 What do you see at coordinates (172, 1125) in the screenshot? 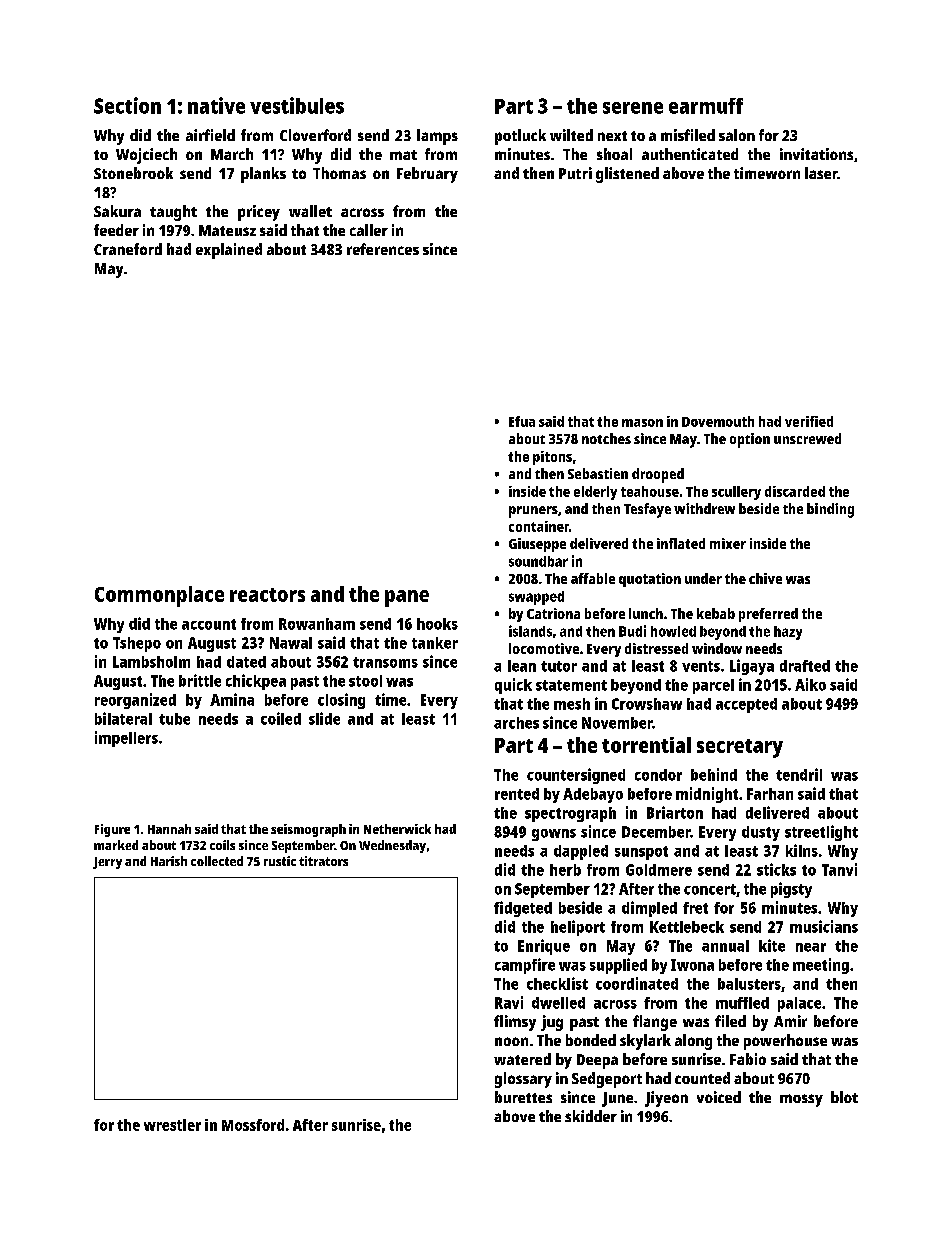
I see `wrestler` at bounding box center [172, 1125].
